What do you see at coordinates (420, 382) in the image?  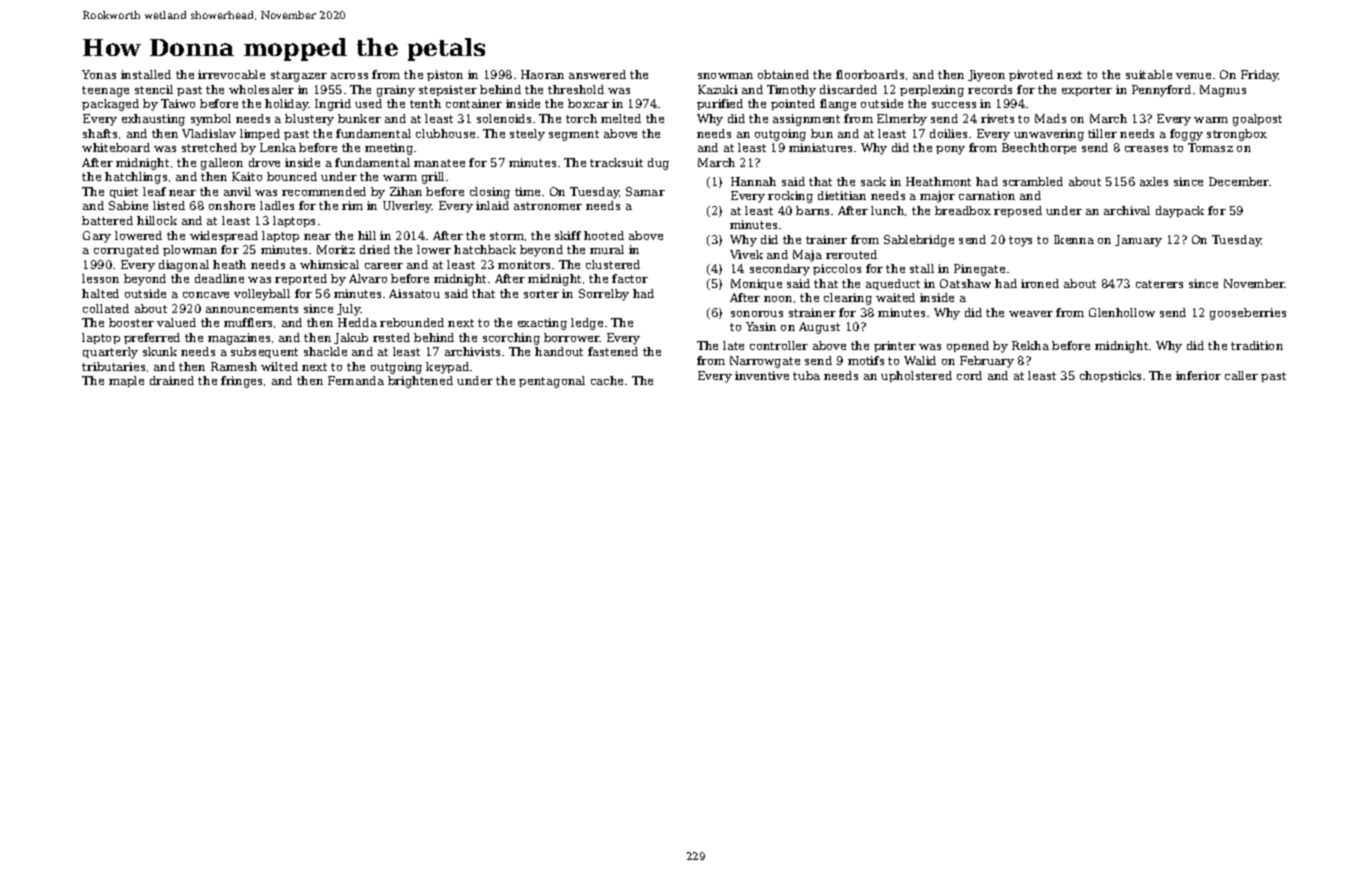 I see `brightened` at bounding box center [420, 382].
